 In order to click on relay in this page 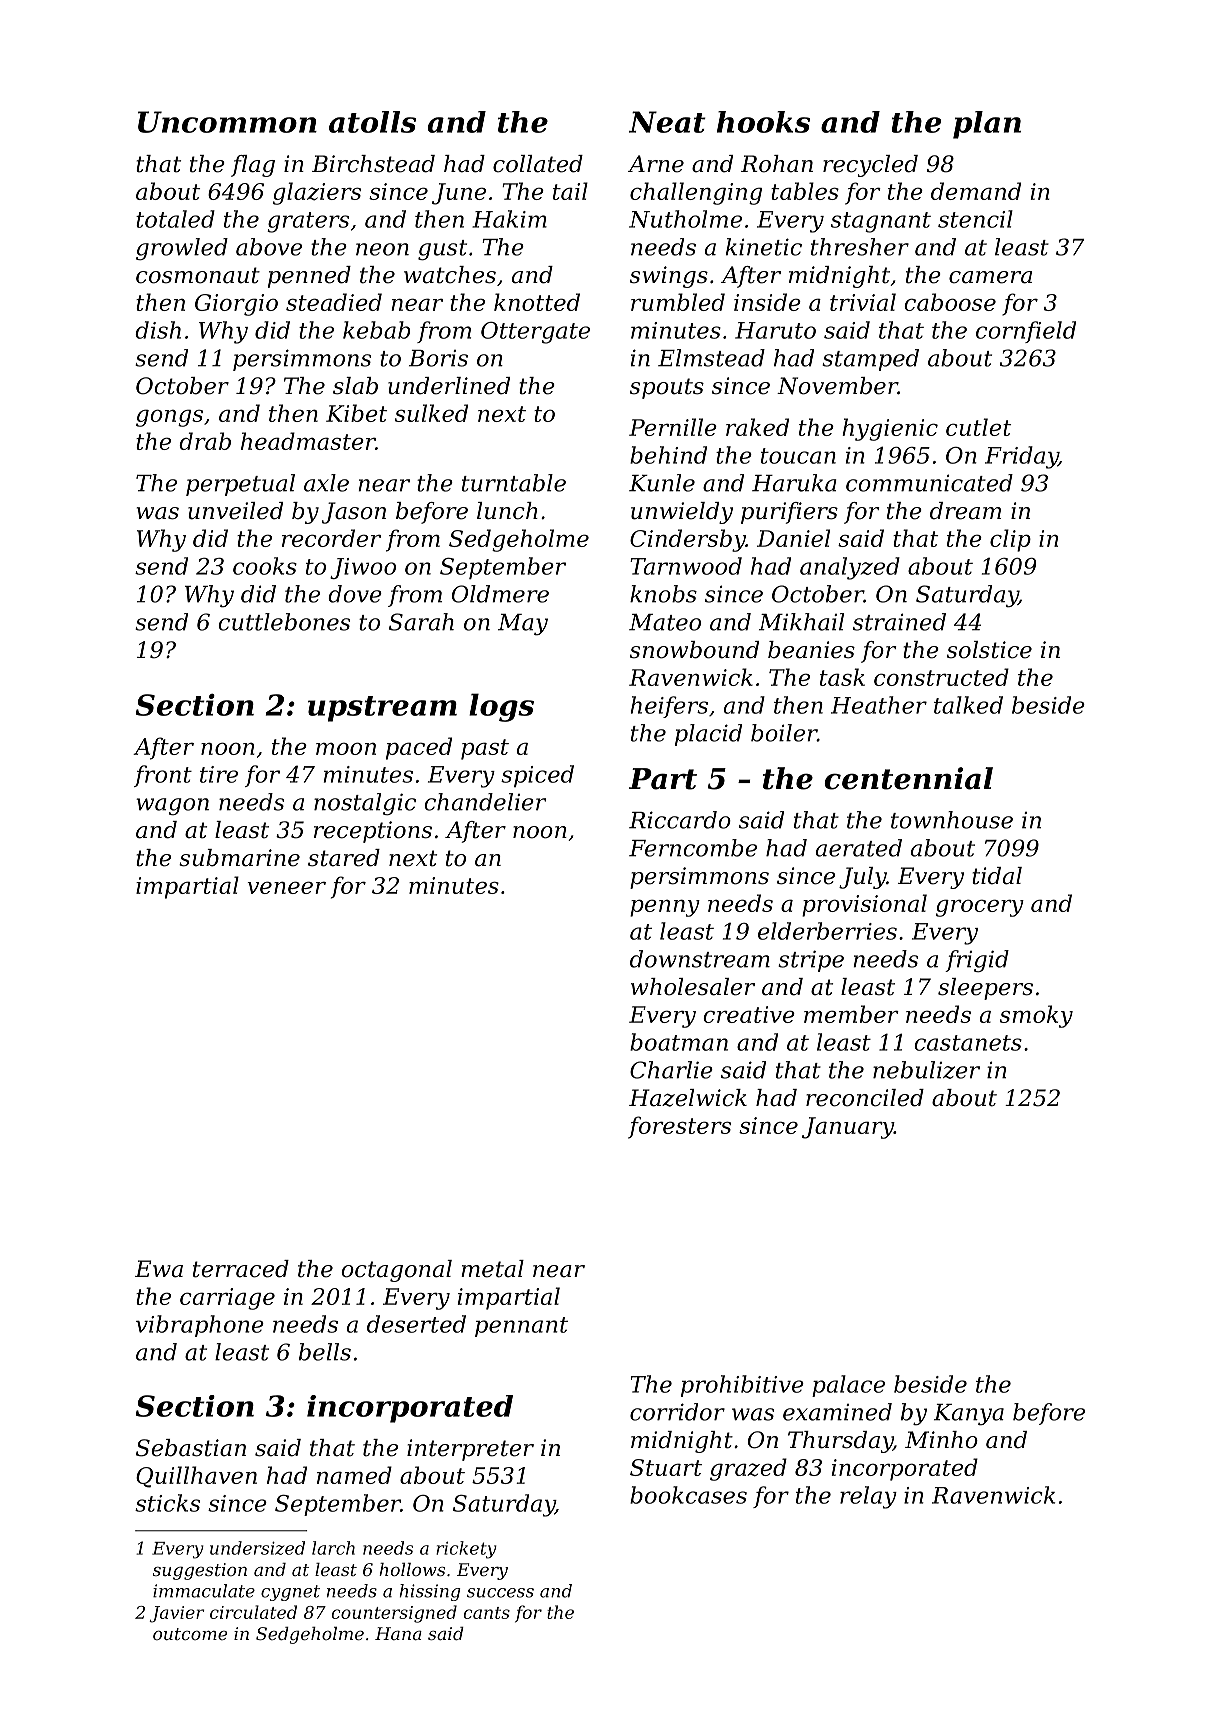, I will do `click(868, 1497)`.
